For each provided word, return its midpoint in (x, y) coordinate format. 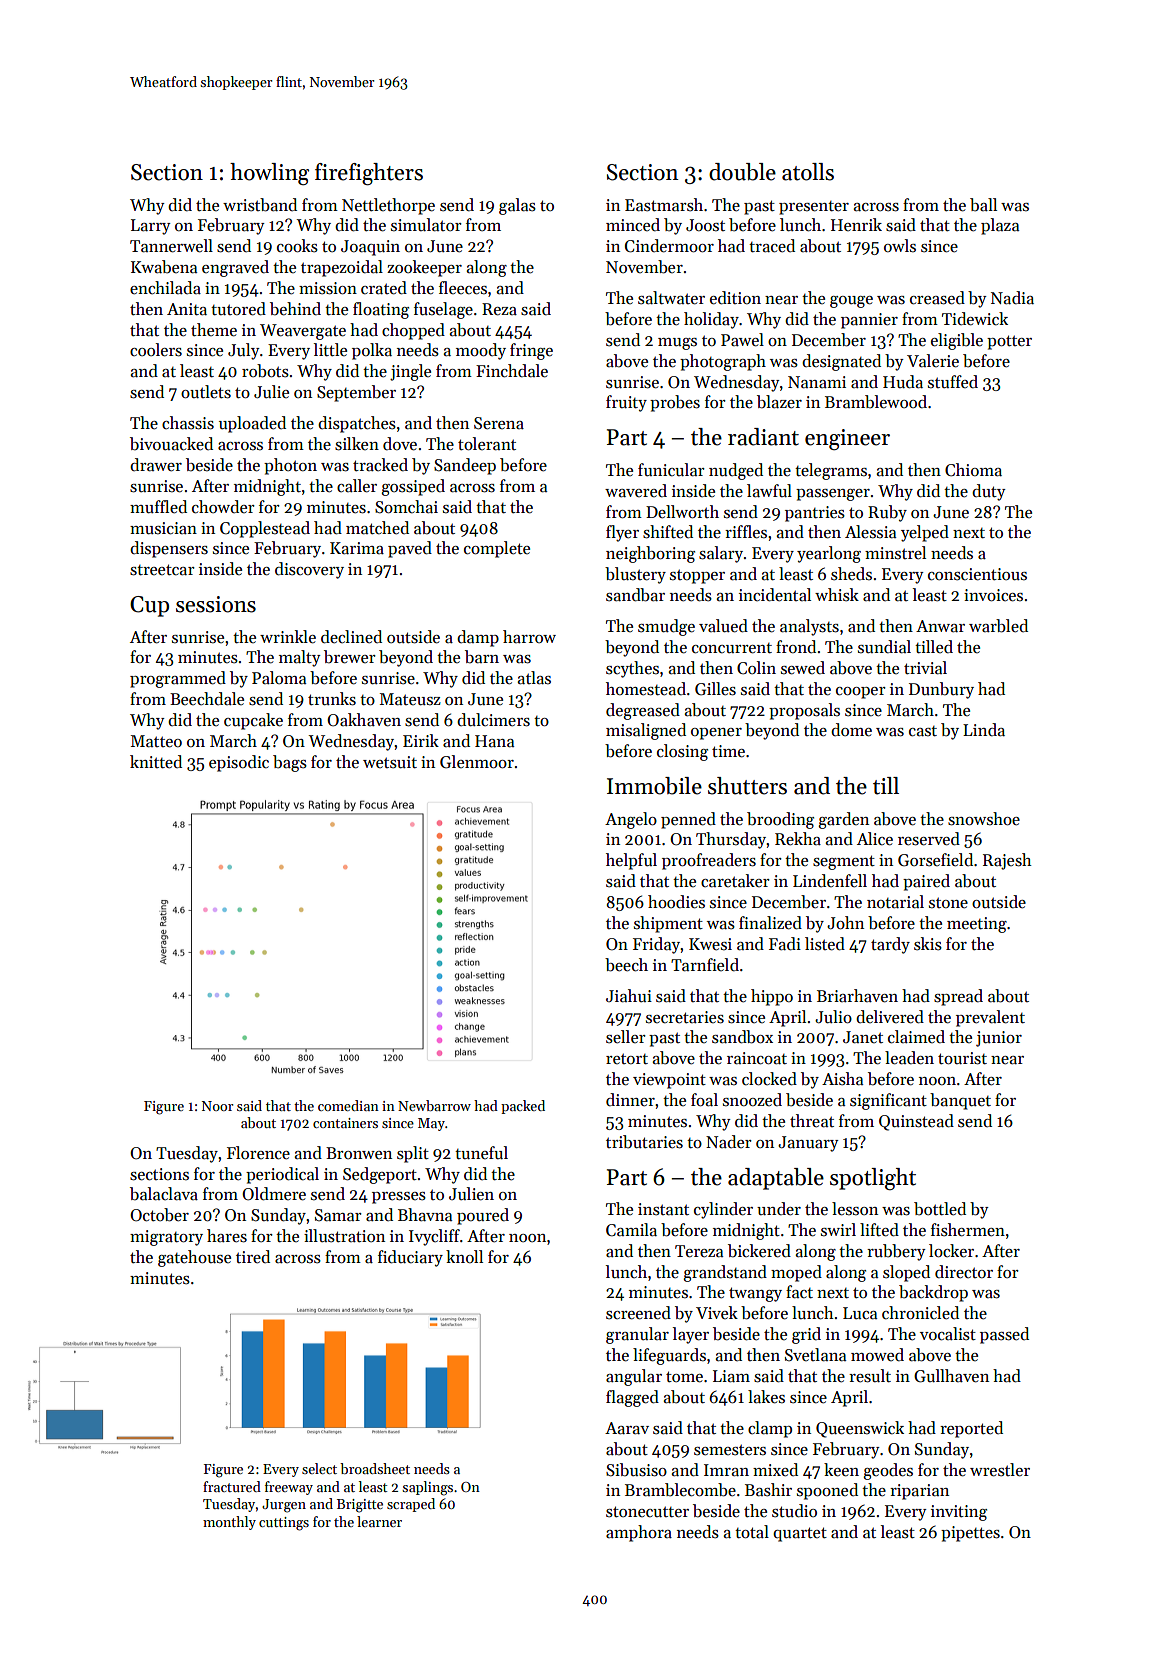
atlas (534, 678)
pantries (815, 514)
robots (265, 371)
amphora (639, 1533)
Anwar (940, 626)
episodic (239, 763)
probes (675, 403)
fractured (232, 1486)
